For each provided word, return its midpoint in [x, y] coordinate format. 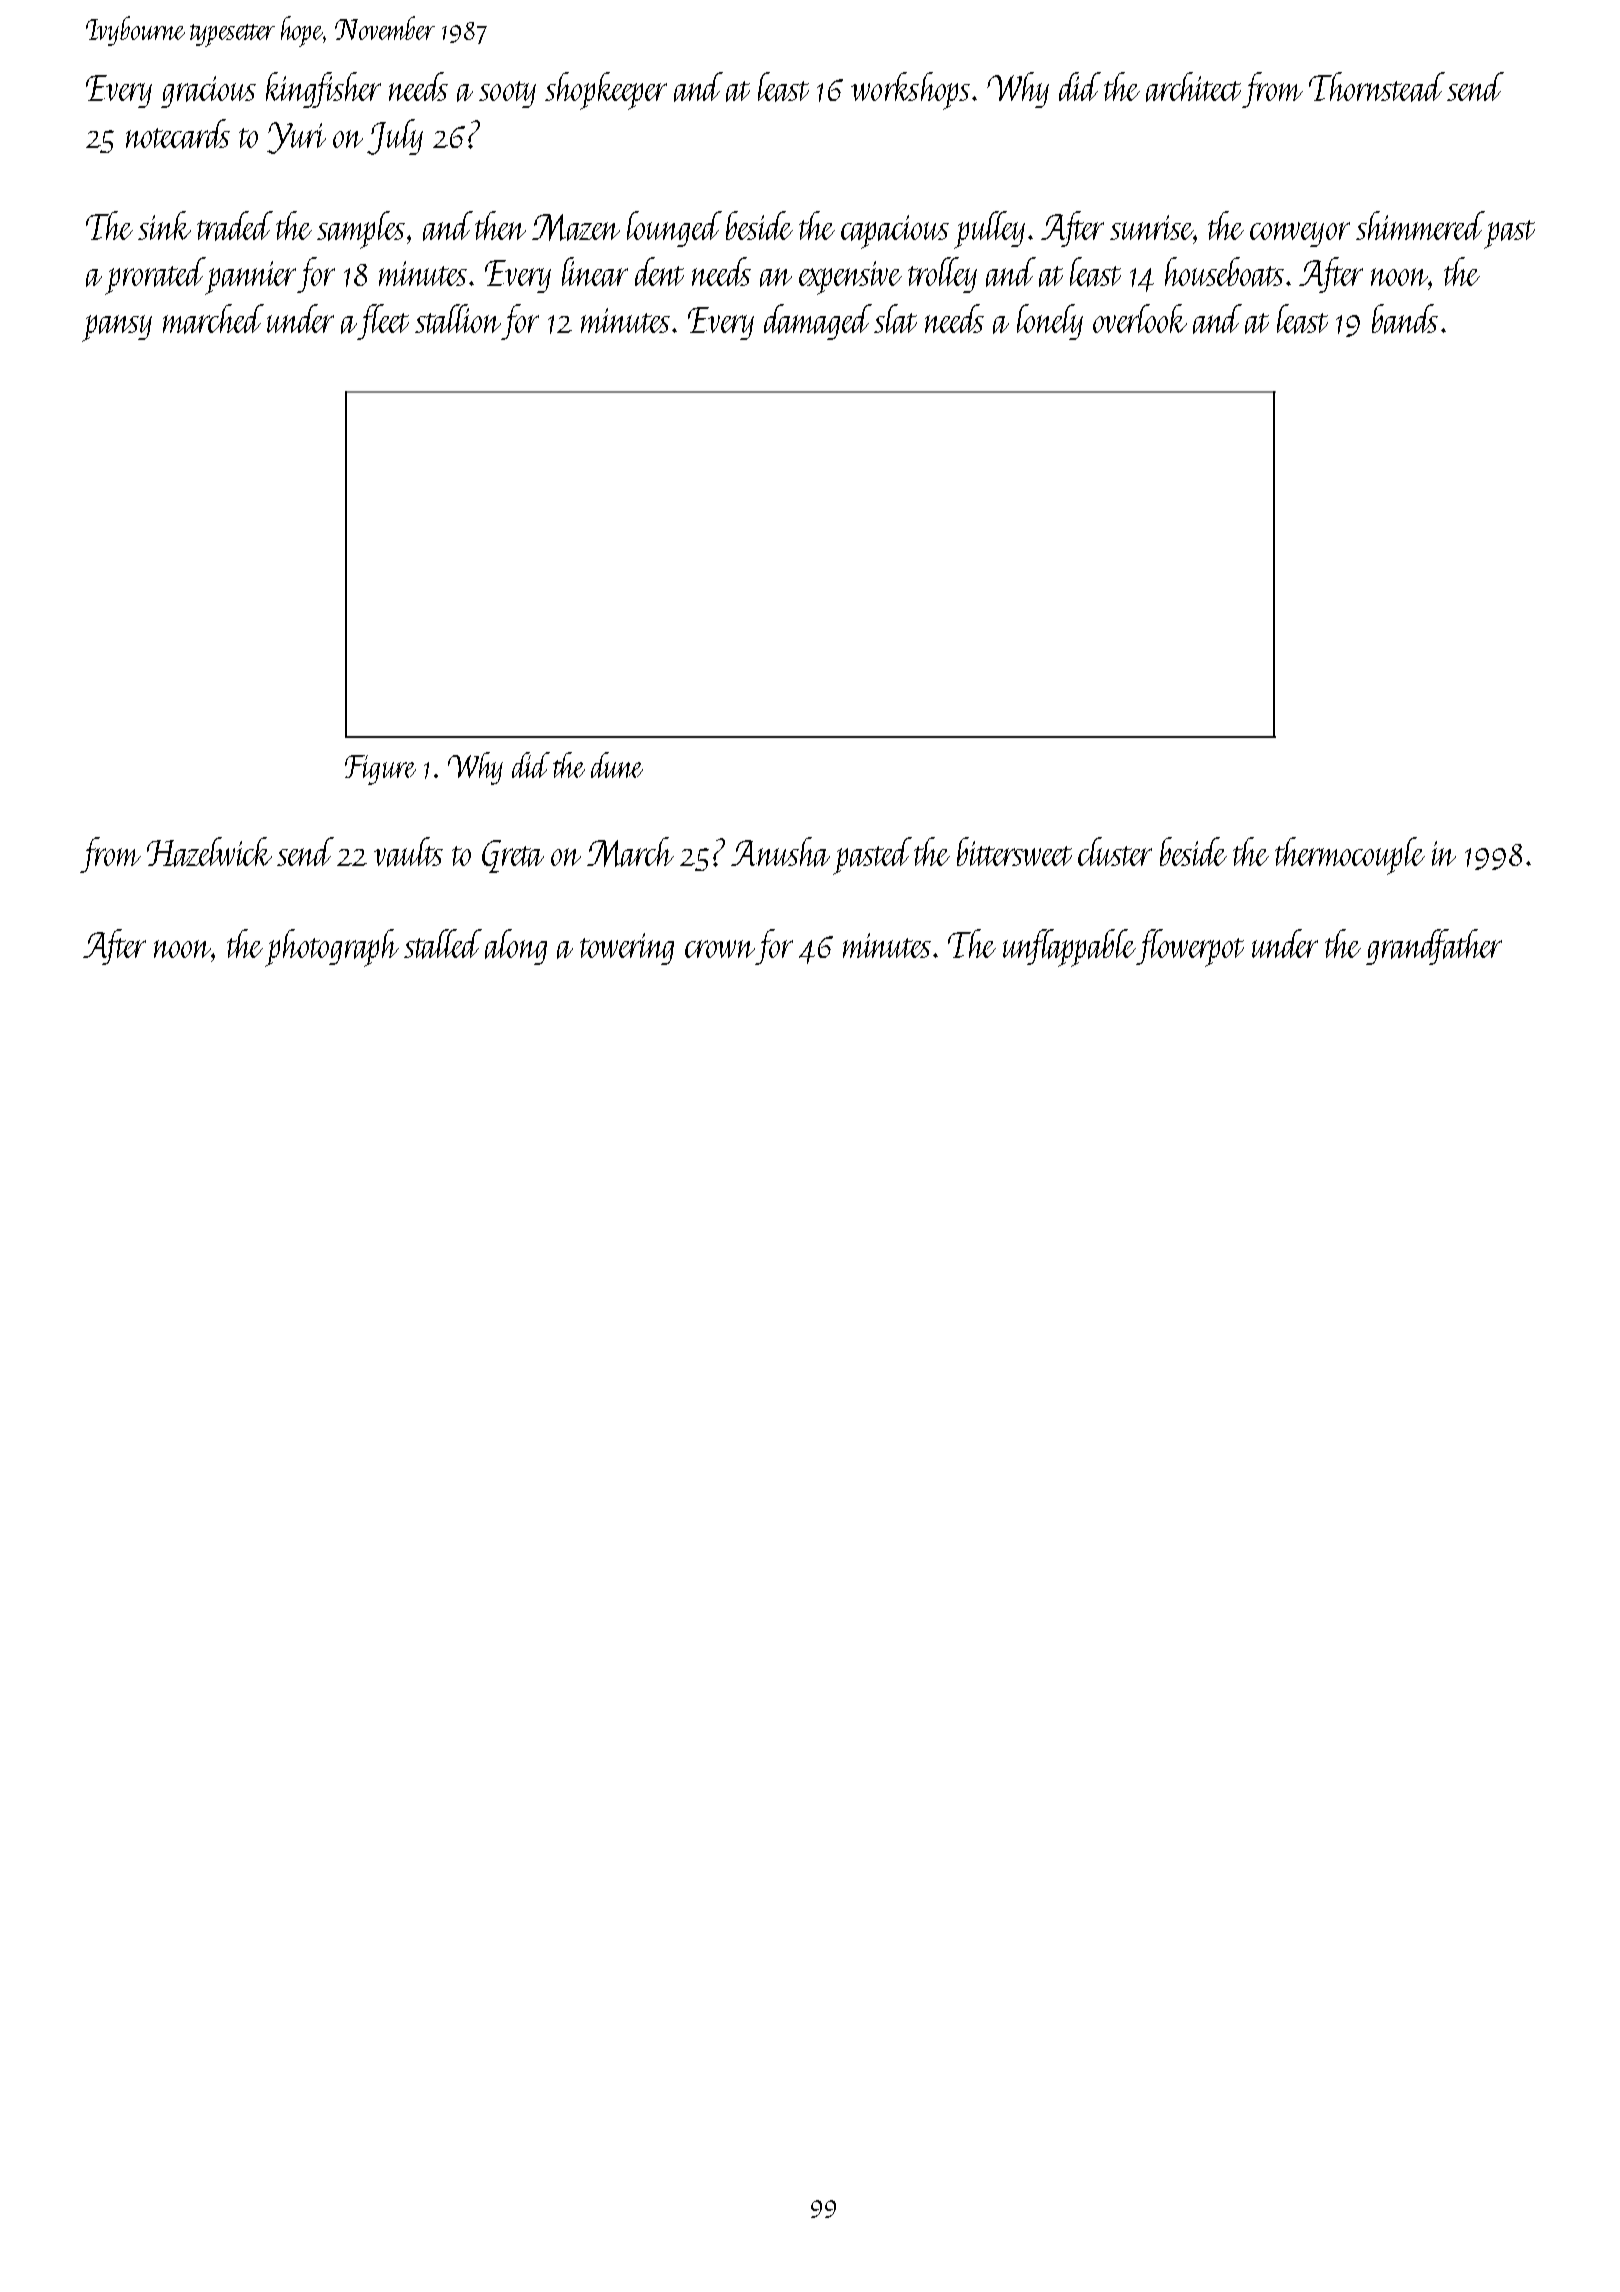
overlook [1140, 318]
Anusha [780, 852]
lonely [1050, 322]
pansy [117, 328]
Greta [513, 856]
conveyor [1300, 234]
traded [235, 226]
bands [1405, 319]
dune [617, 765]
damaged [818, 322]
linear [595, 272]
